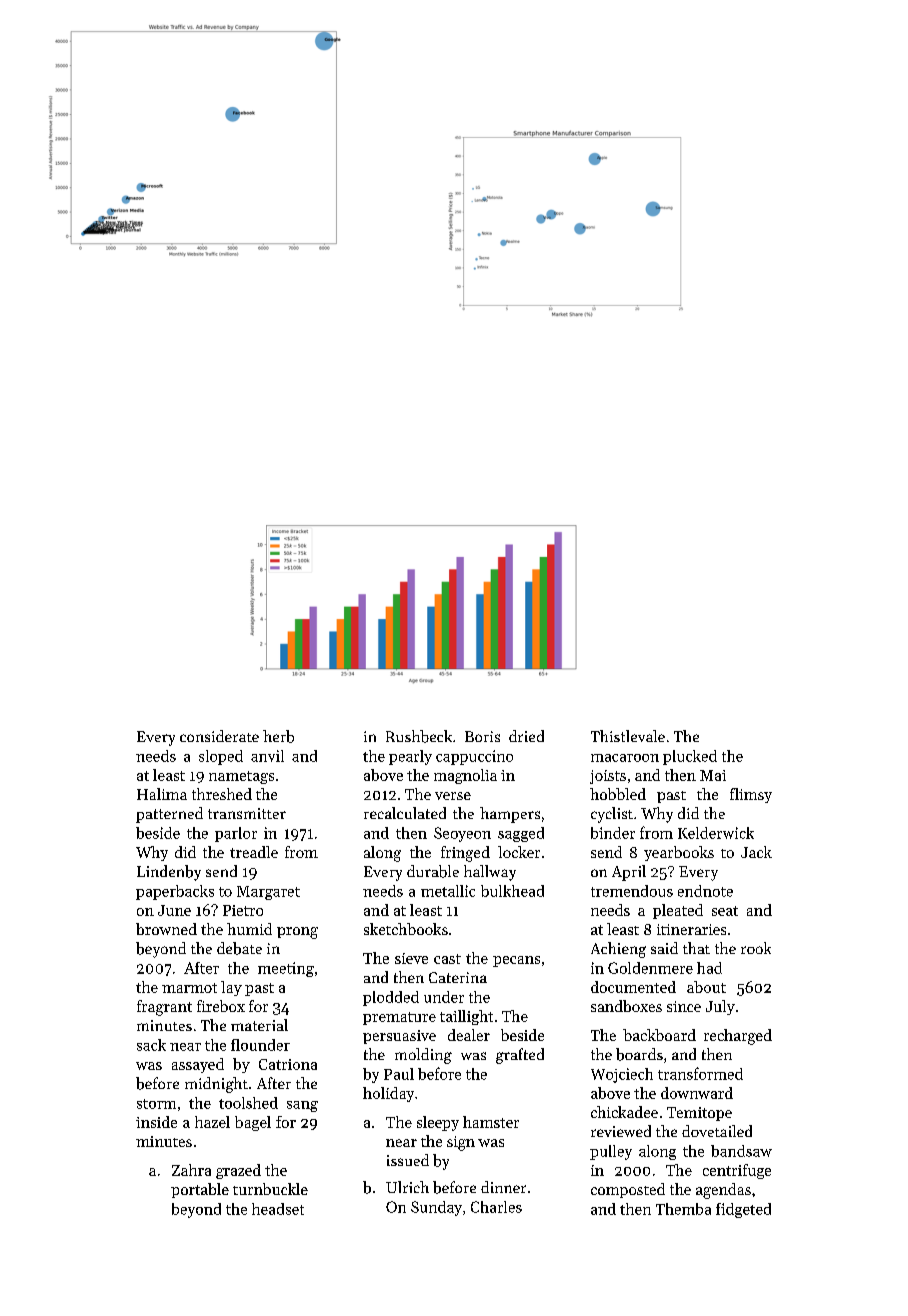 Image resolution: width=908 pixels, height=1316 pixels. What do you see at coordinates (756, 852) in the document?
I see `Jack` at bounding box center [756, 852].
